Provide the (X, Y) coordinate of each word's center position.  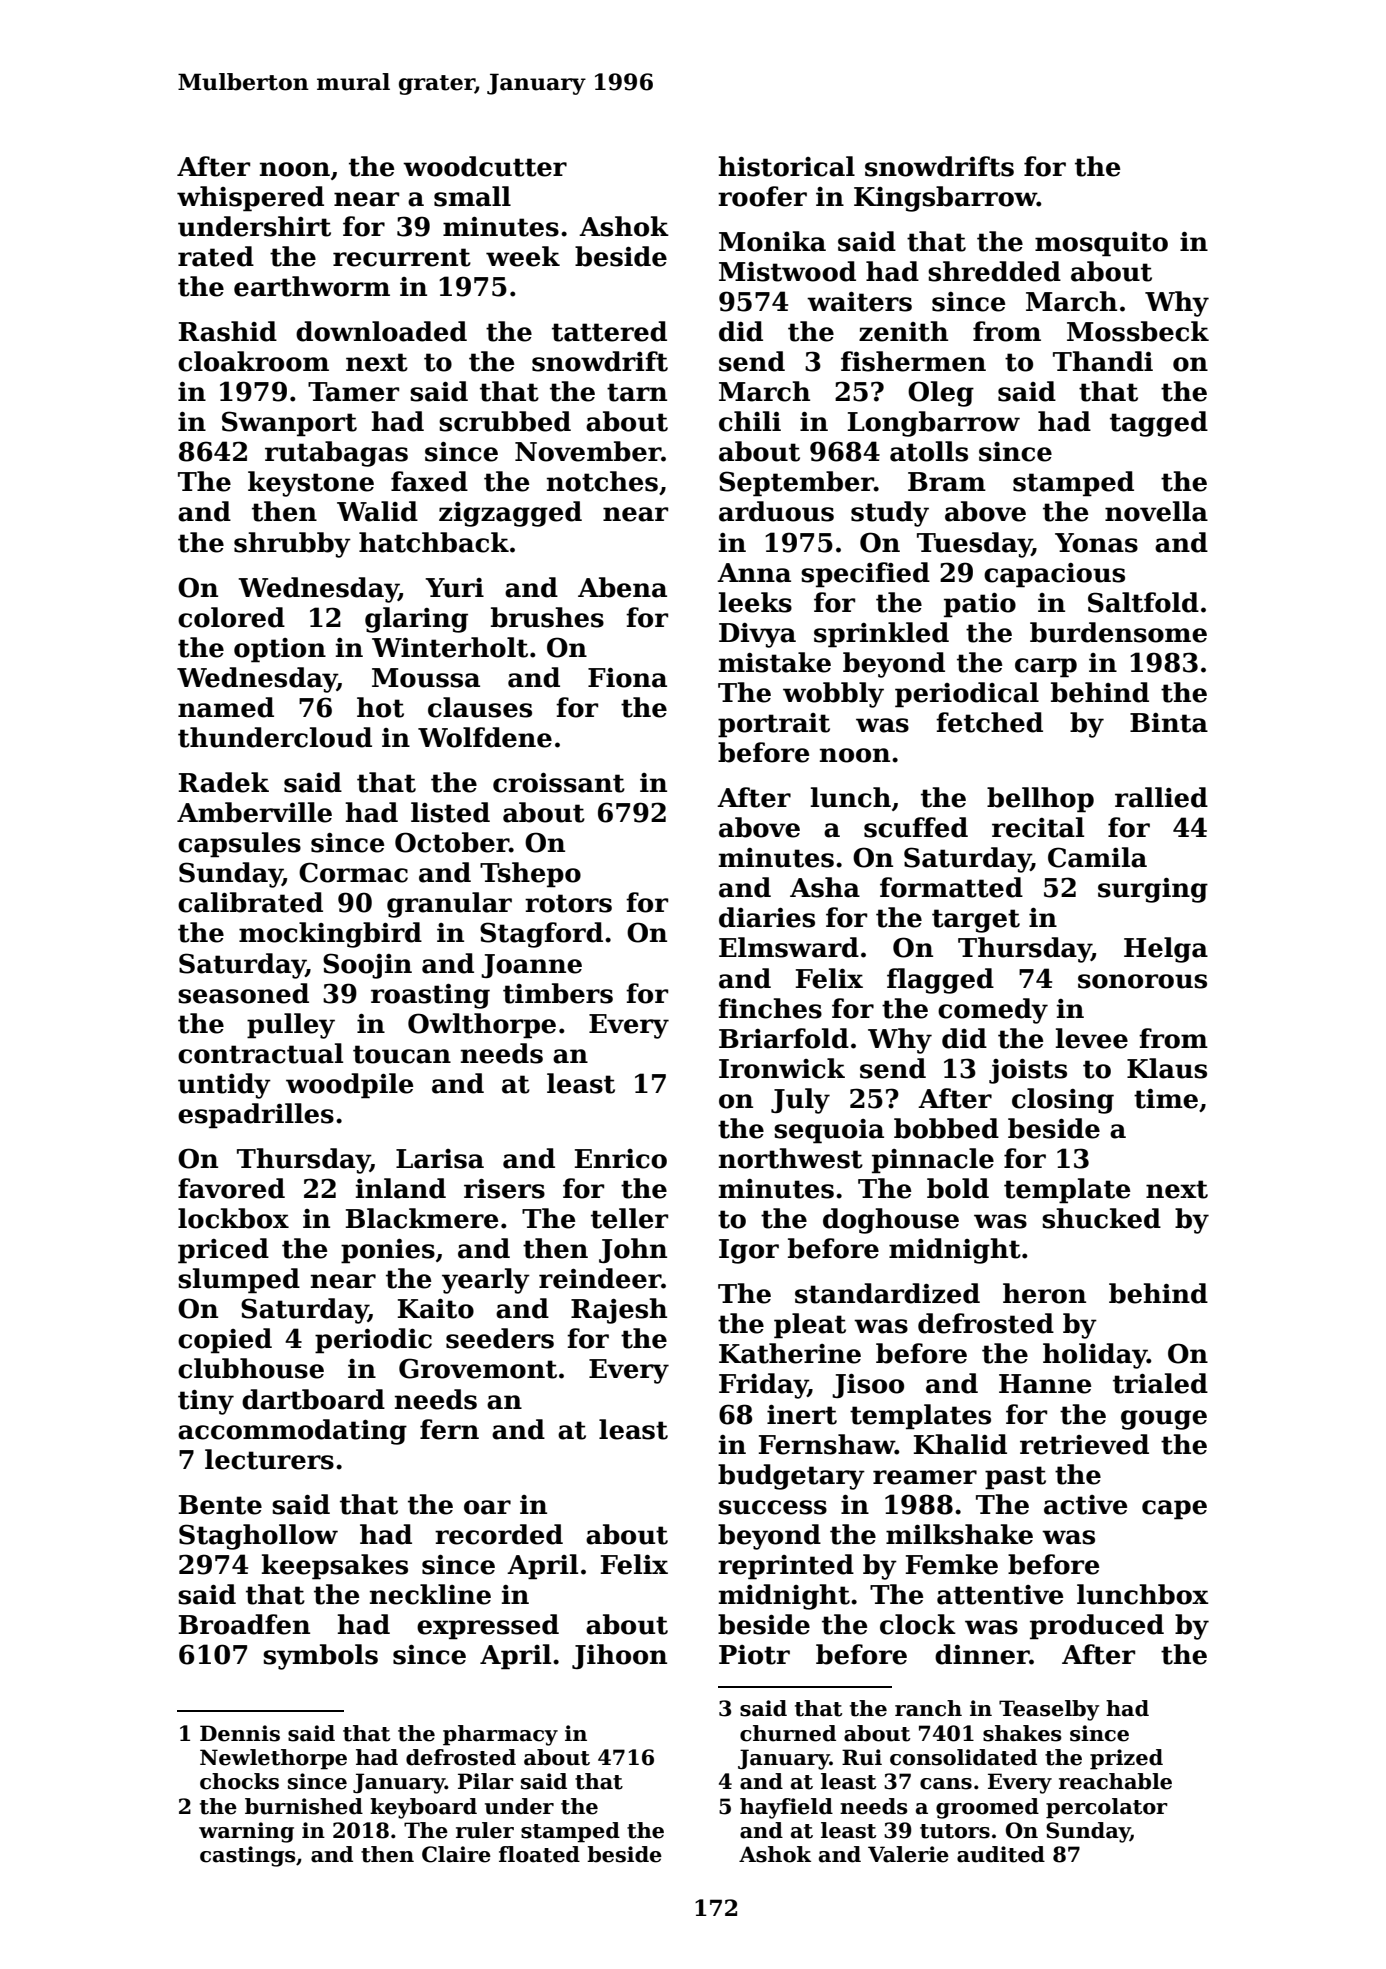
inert (802, 1415)
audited (1001, 1854)
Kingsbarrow (945, 199)
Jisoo (868, 1386)
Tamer (353, 392)
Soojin (367, 966)
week (523, 256)
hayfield (786, 1808)
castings (248, 1856)
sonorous (1142, 981)
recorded (499, 1534)
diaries (767, 917)
